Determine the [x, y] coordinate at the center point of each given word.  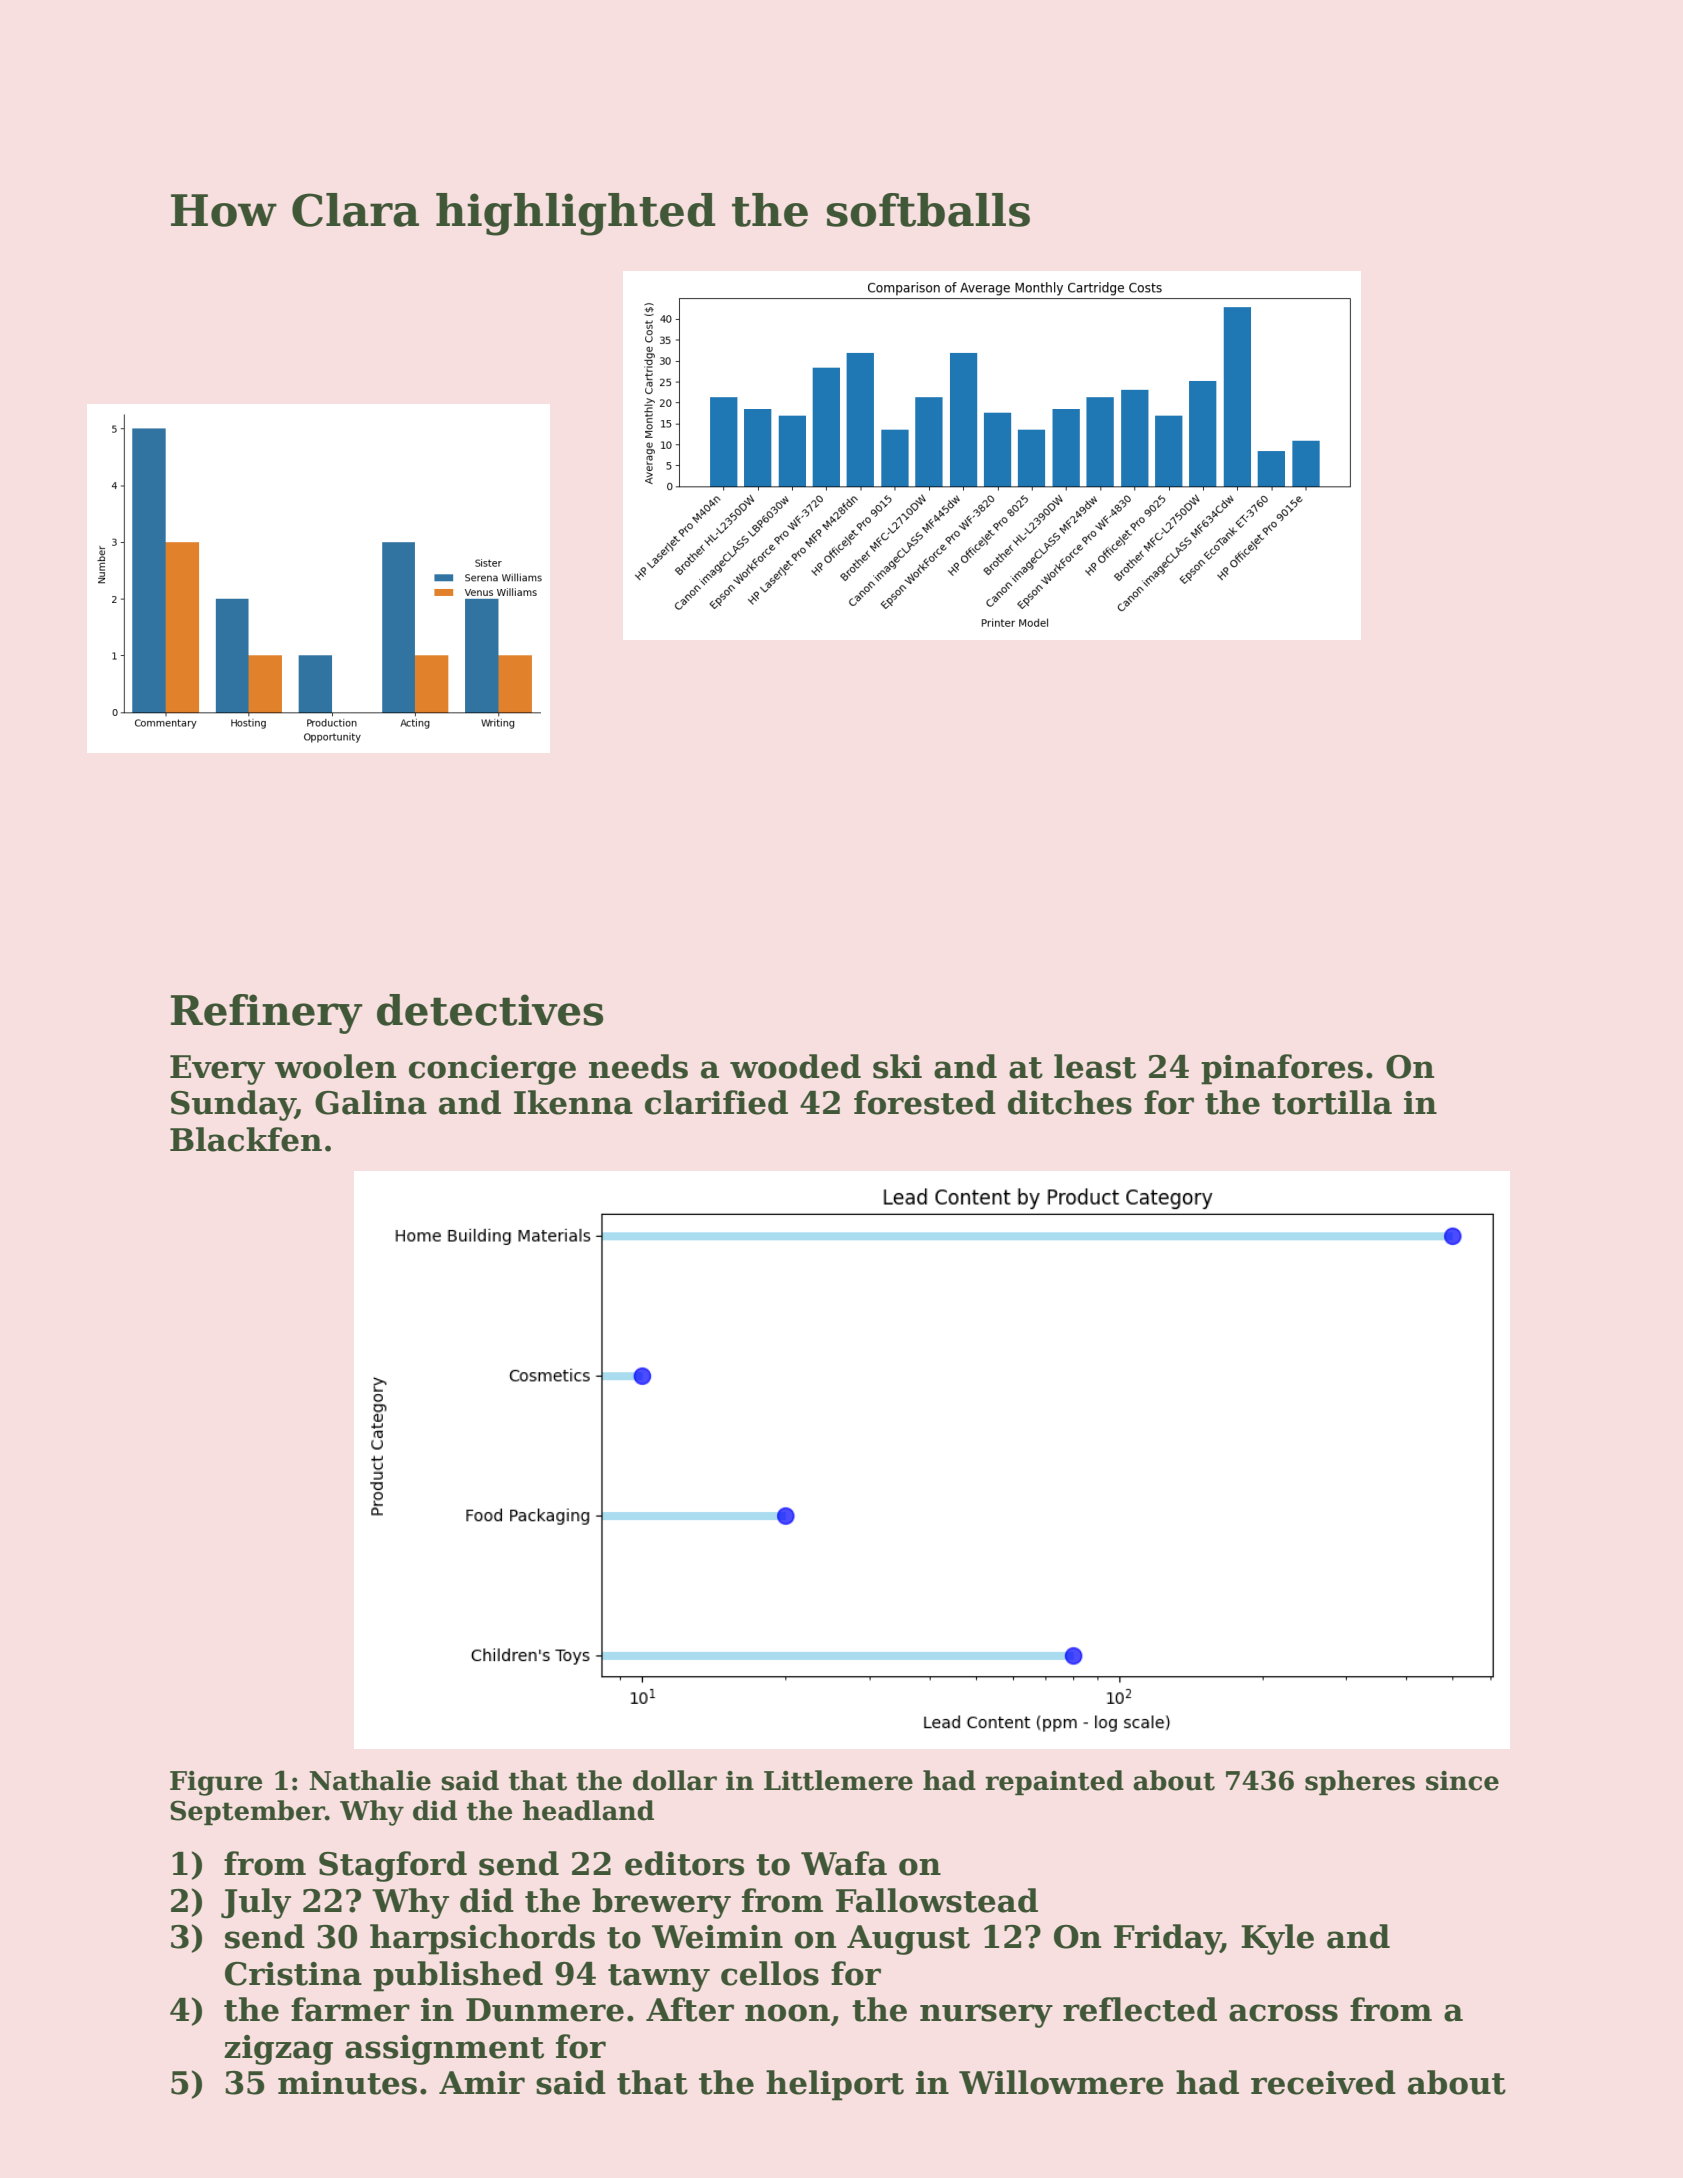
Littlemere [838, 1780]
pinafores [1282, 1069]
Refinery [267, 1014]
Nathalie [370, 1780]
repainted [1054, 1783]
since [1462, 1781]
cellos [770, 1973]
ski [897, 1066]
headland [588, 1810]
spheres [1360, 1783]
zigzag [278, 2050]
